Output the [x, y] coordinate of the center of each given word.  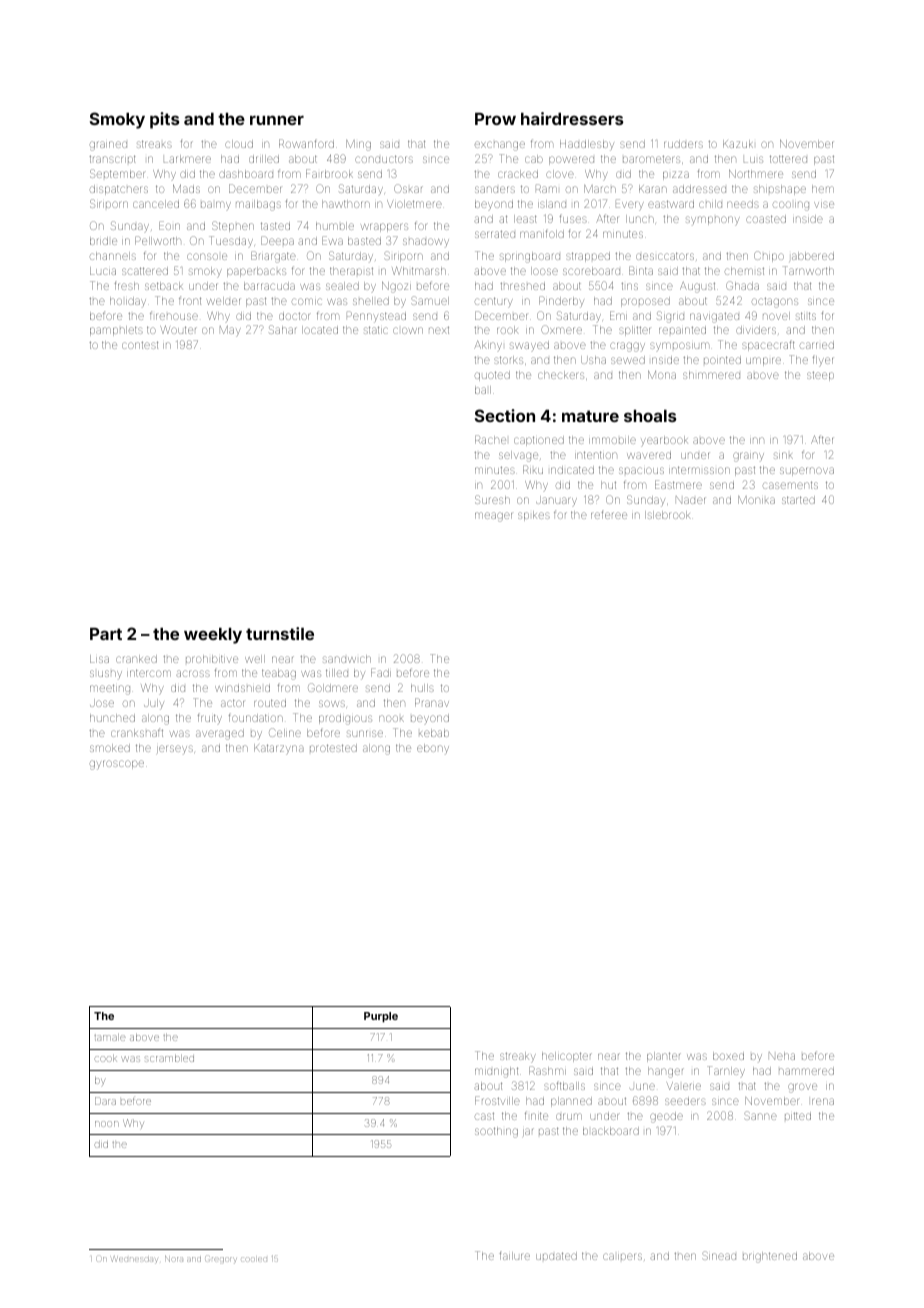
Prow [495, 119]
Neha [782, 1056]
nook [391, 718]
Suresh [492, 499]
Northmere [756, 174]
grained [108, 146]
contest [140, 345]
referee [609, 514]
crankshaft [137, 732]
